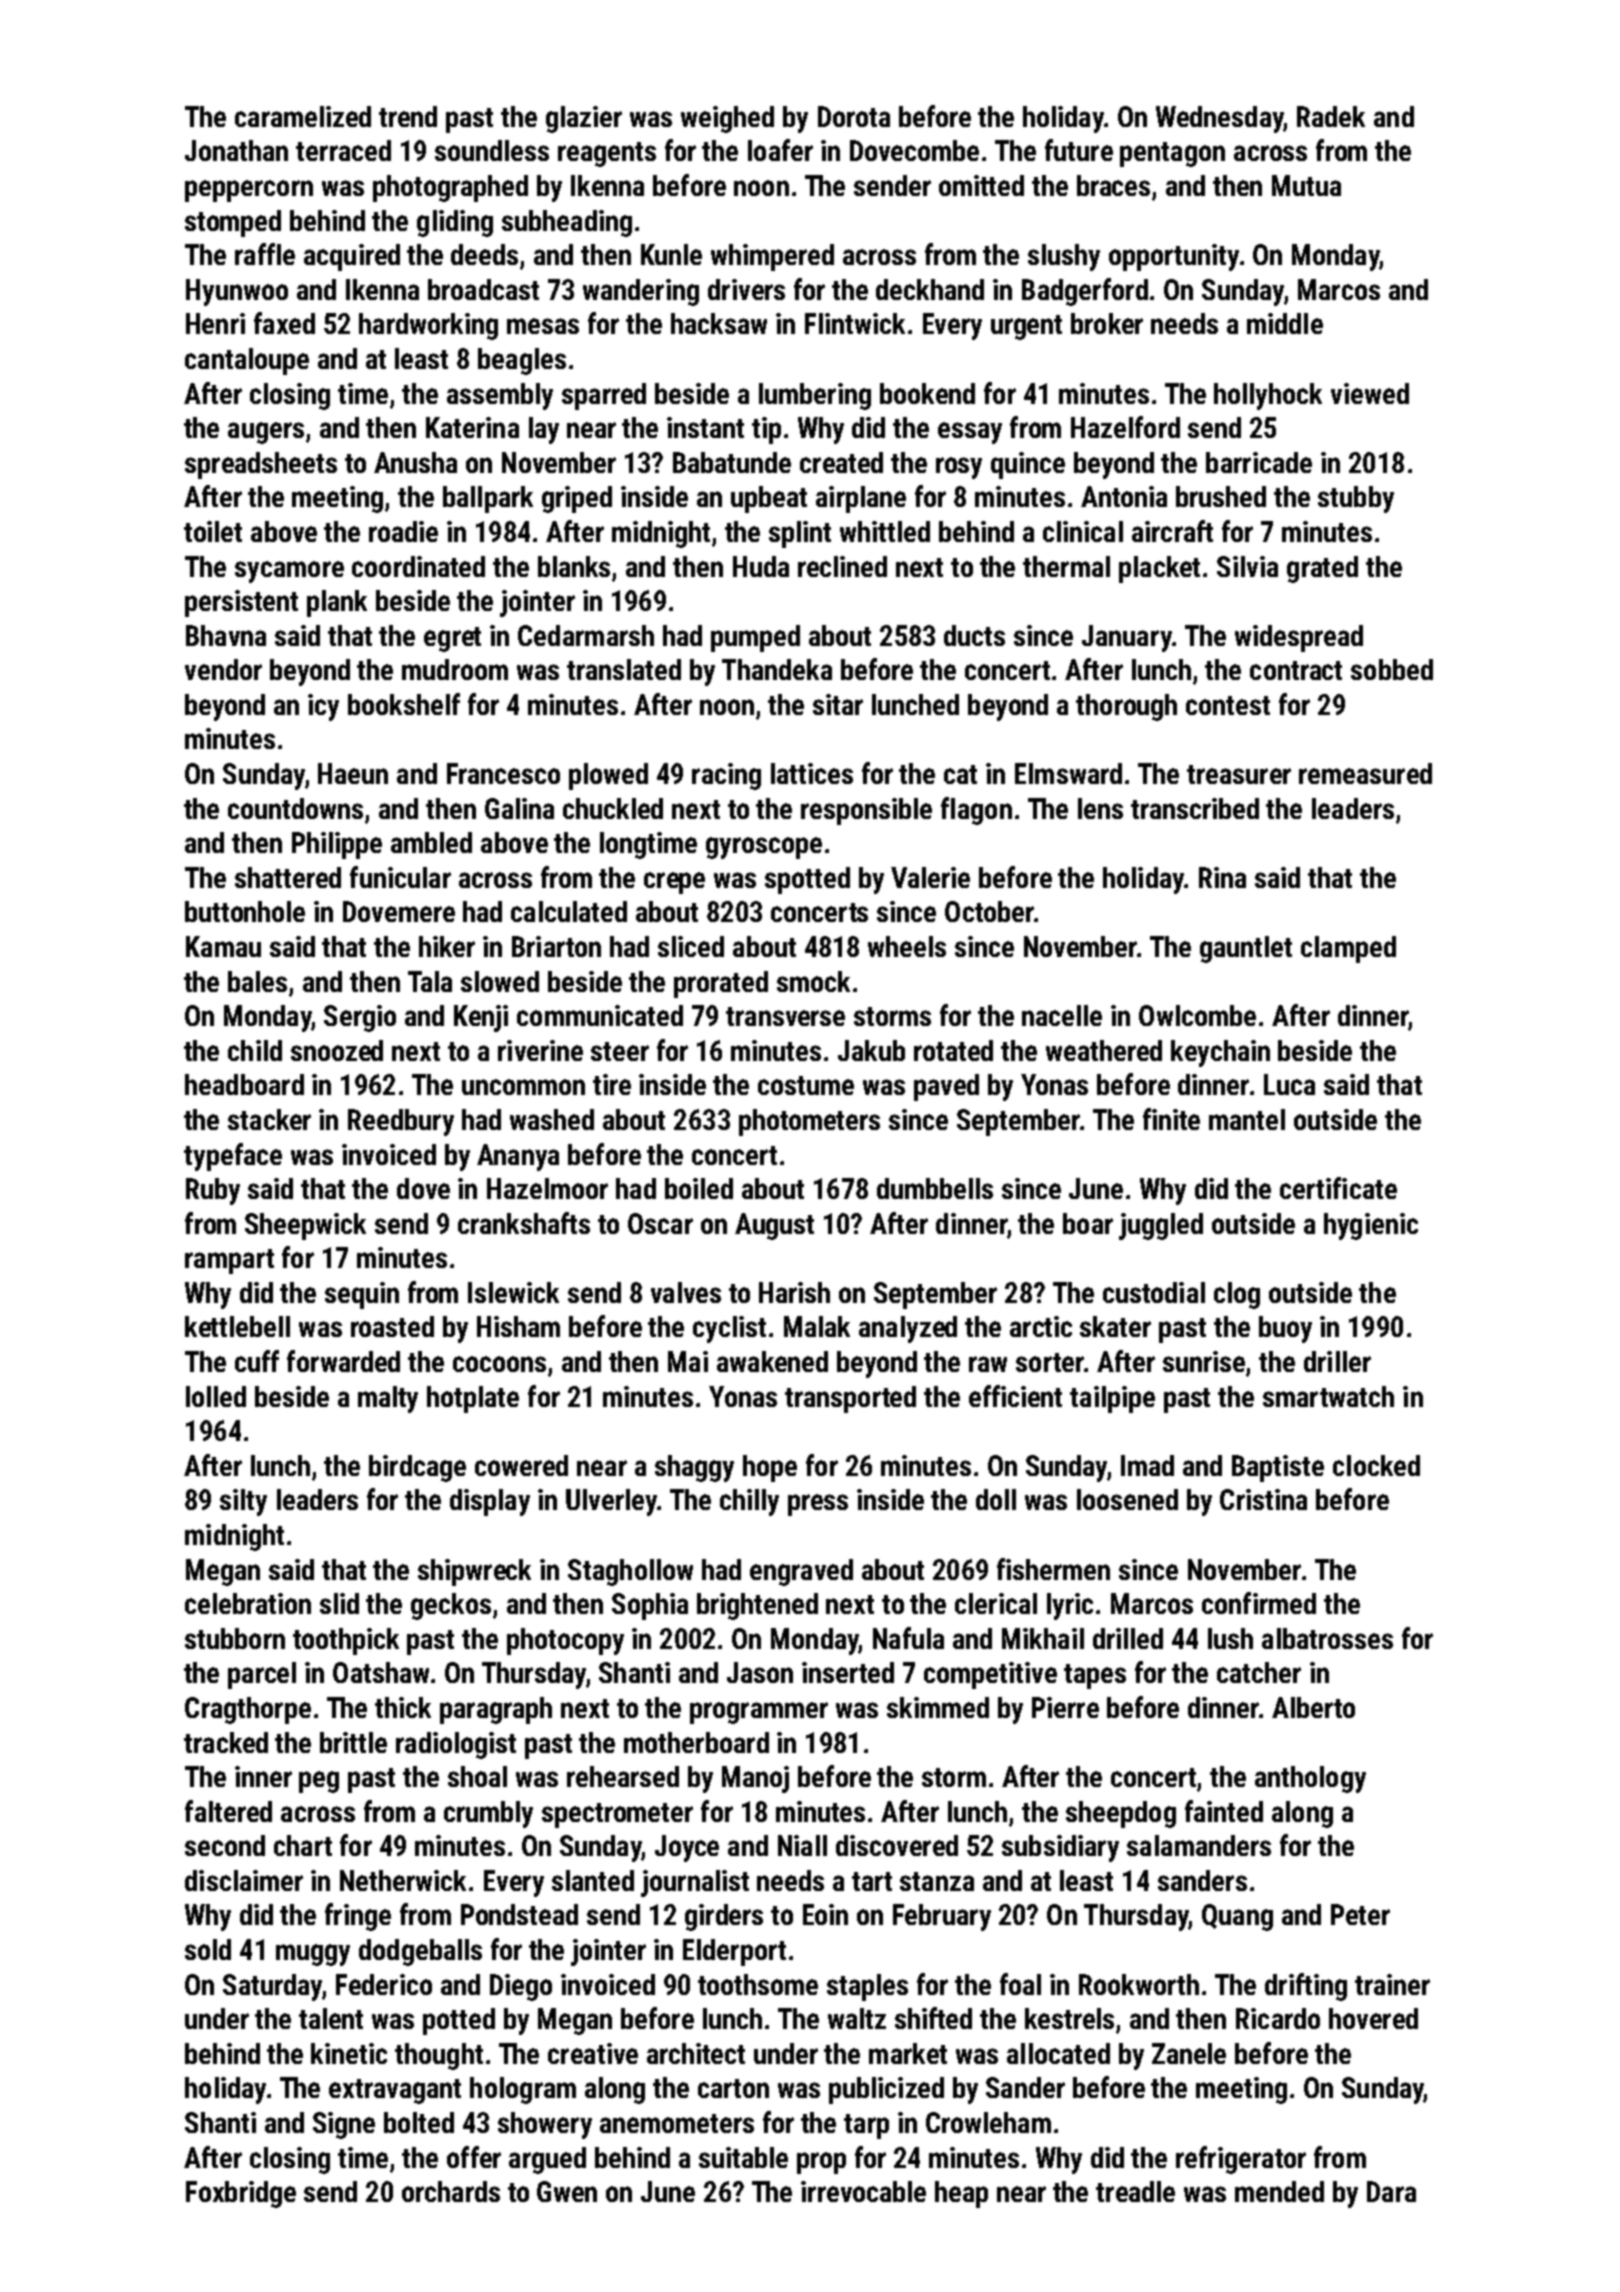  I want to click on sycamore, so click(289, 572).
